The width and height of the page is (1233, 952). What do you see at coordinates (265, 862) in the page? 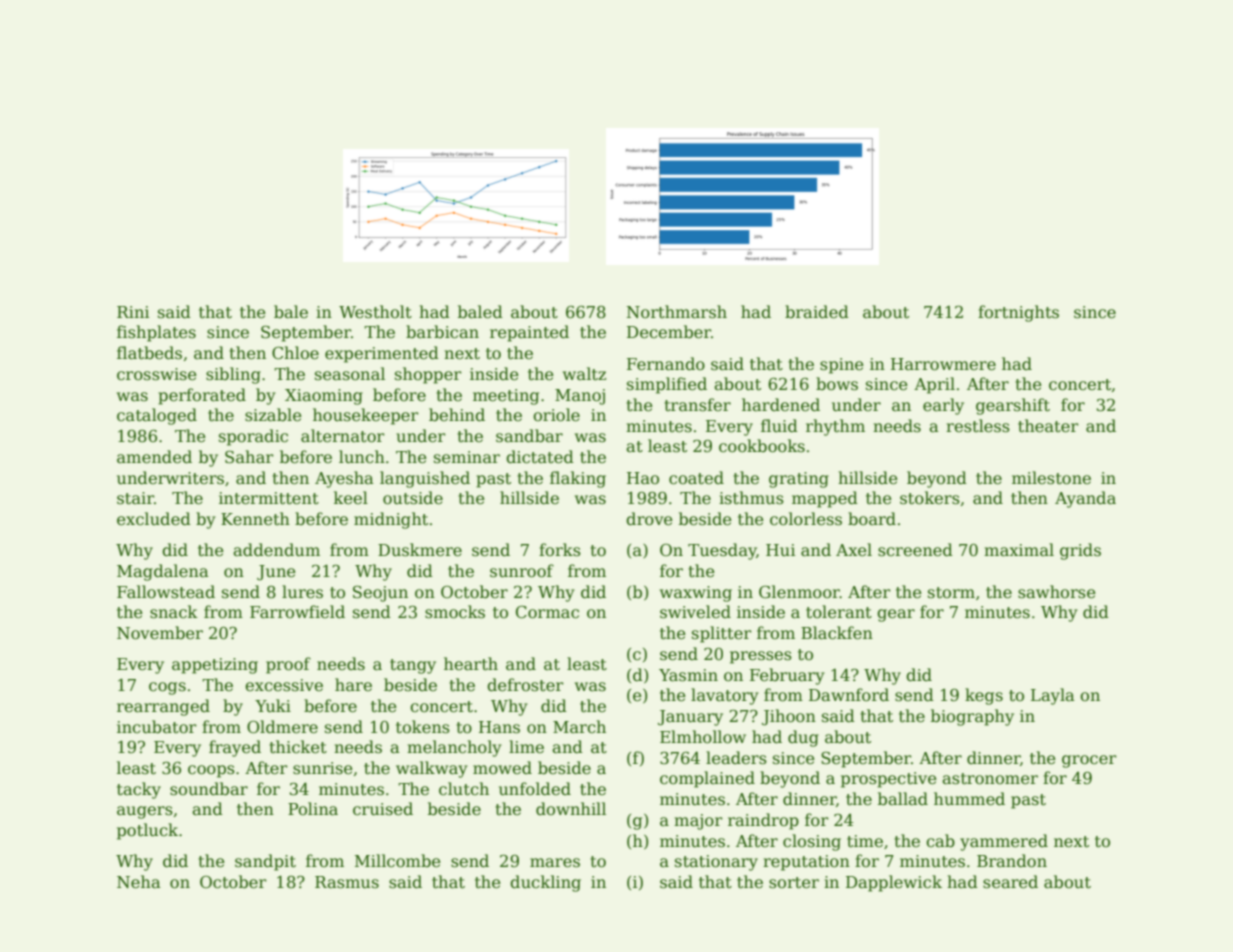
I see `sandpit` at bounding box center [265, 862].
